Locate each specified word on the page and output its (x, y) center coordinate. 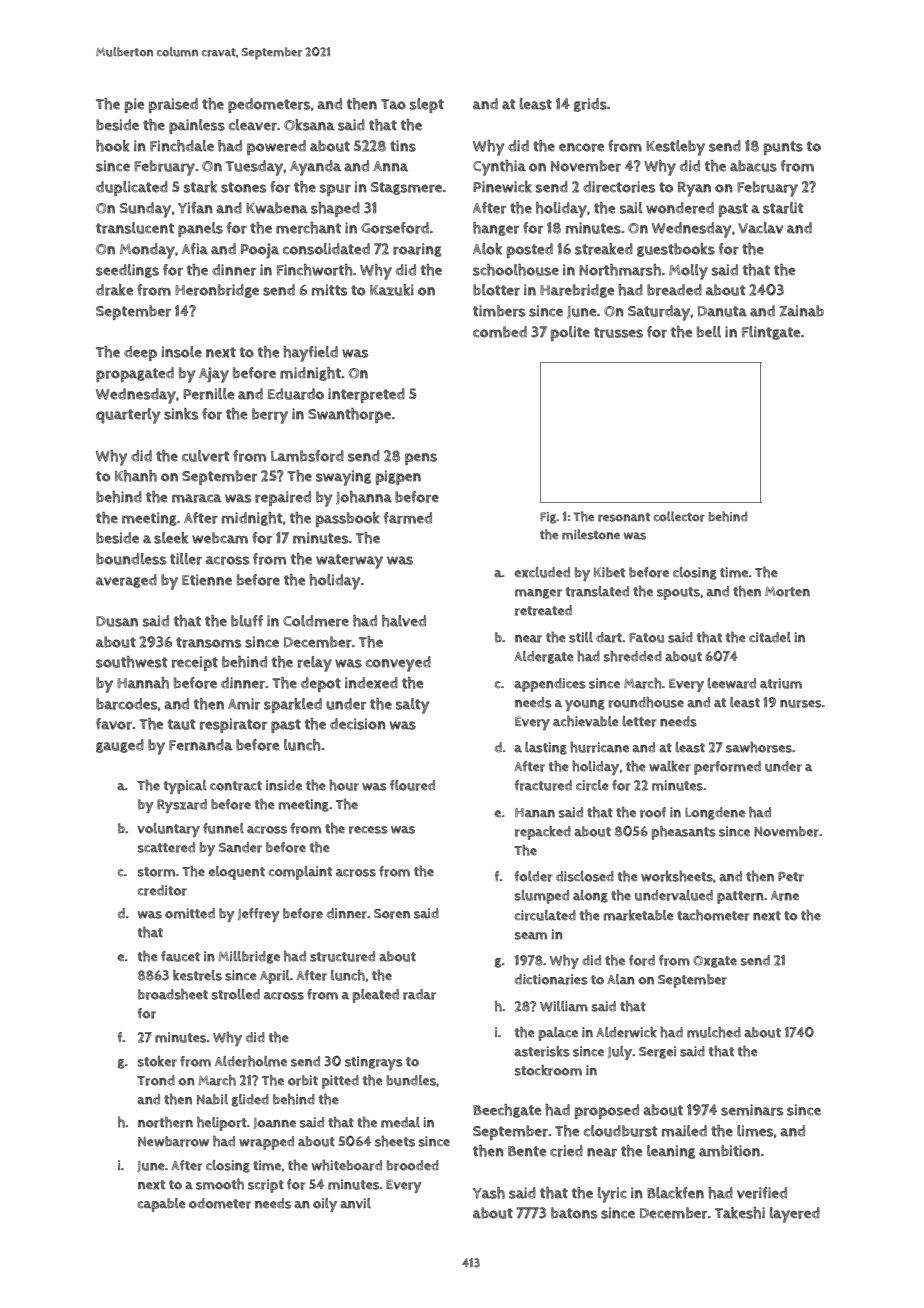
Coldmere (316, 621)
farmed (408, 518)
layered (795, 1215)
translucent (135, 228)
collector (679, 516)
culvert (206, 456)
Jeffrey (258, 915)
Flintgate (771, 333)
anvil (355, 1203)
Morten (787, 591)
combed (500, 332)
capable (162, 1205)
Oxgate (715, 962)
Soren (392, 914)
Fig (548, 518)
